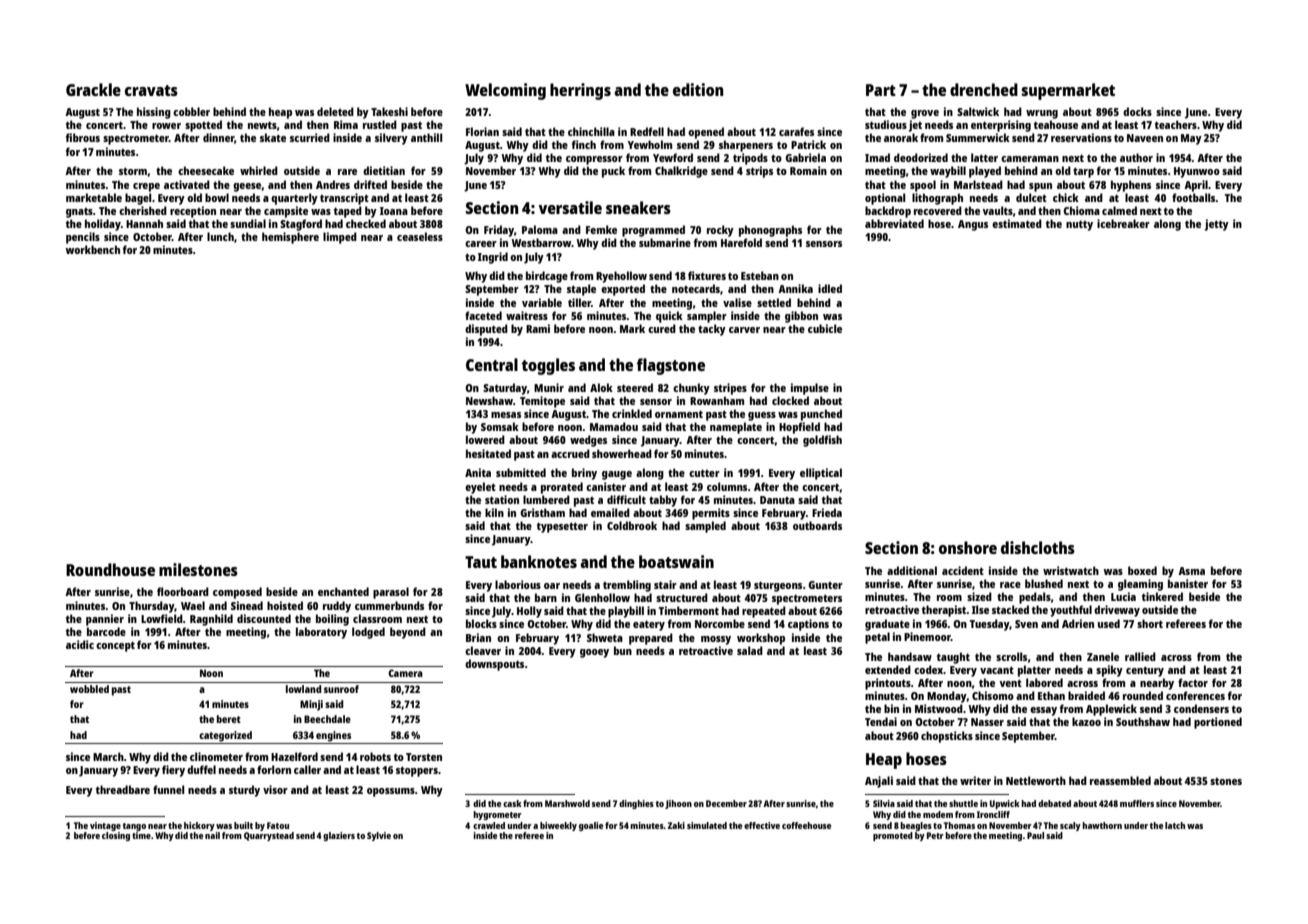 The image size is (1308, 924). Describe the element at coordinates (542, 402) in the screenshot. I see `Temitope` at that location.
